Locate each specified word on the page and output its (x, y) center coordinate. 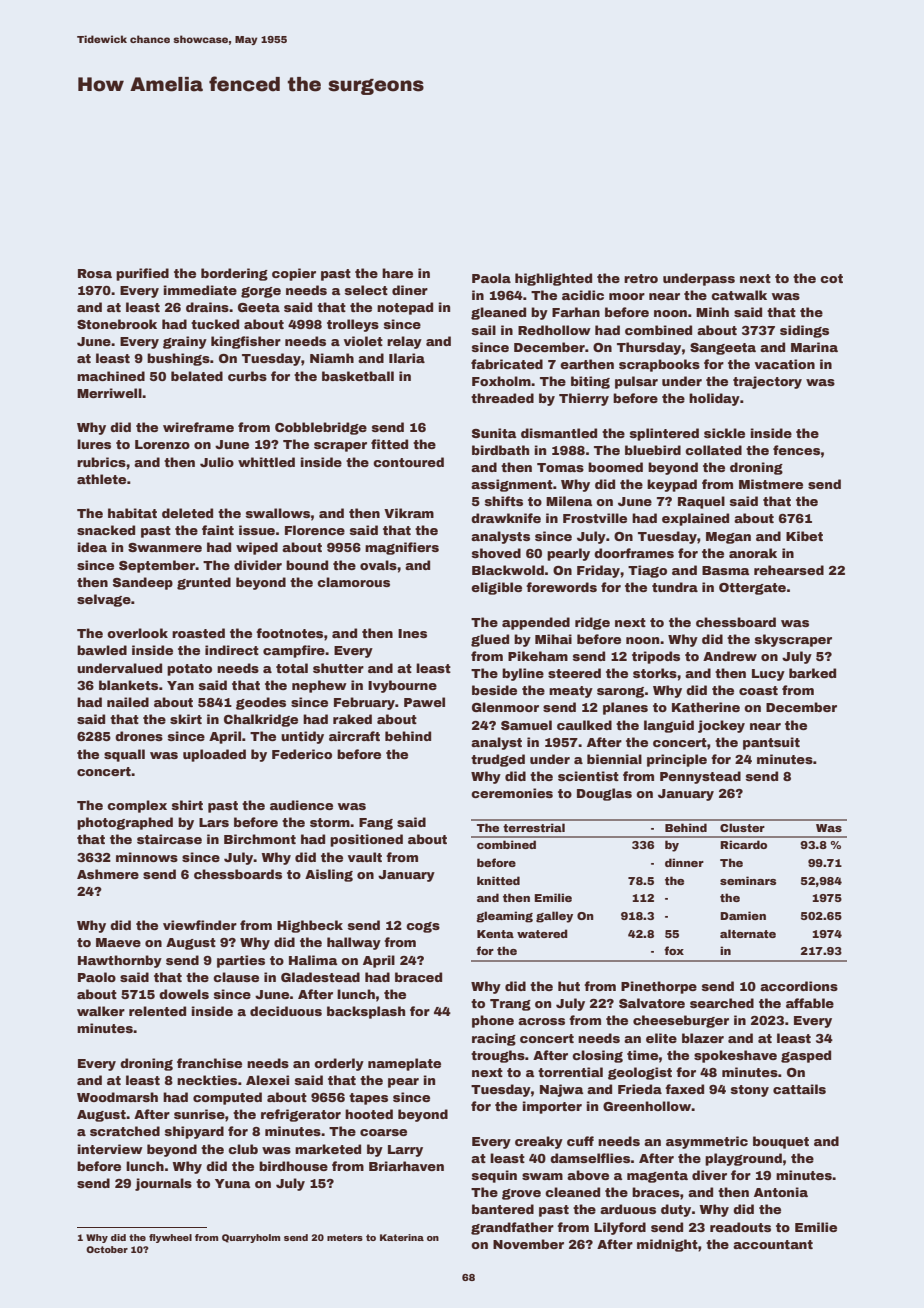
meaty (571, 692)
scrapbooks (659, 365)
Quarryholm (251, 1238)
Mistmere (771, 484)
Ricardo (743, 844)
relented (157, 1011)
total (292, 668)
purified (142, 274)
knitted (498, 880)
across (541, 1021)
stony (750, 1091)
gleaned (498, 313)
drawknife (506, 518)
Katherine (706, 707)
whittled (266, 462)
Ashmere (108, 874)
